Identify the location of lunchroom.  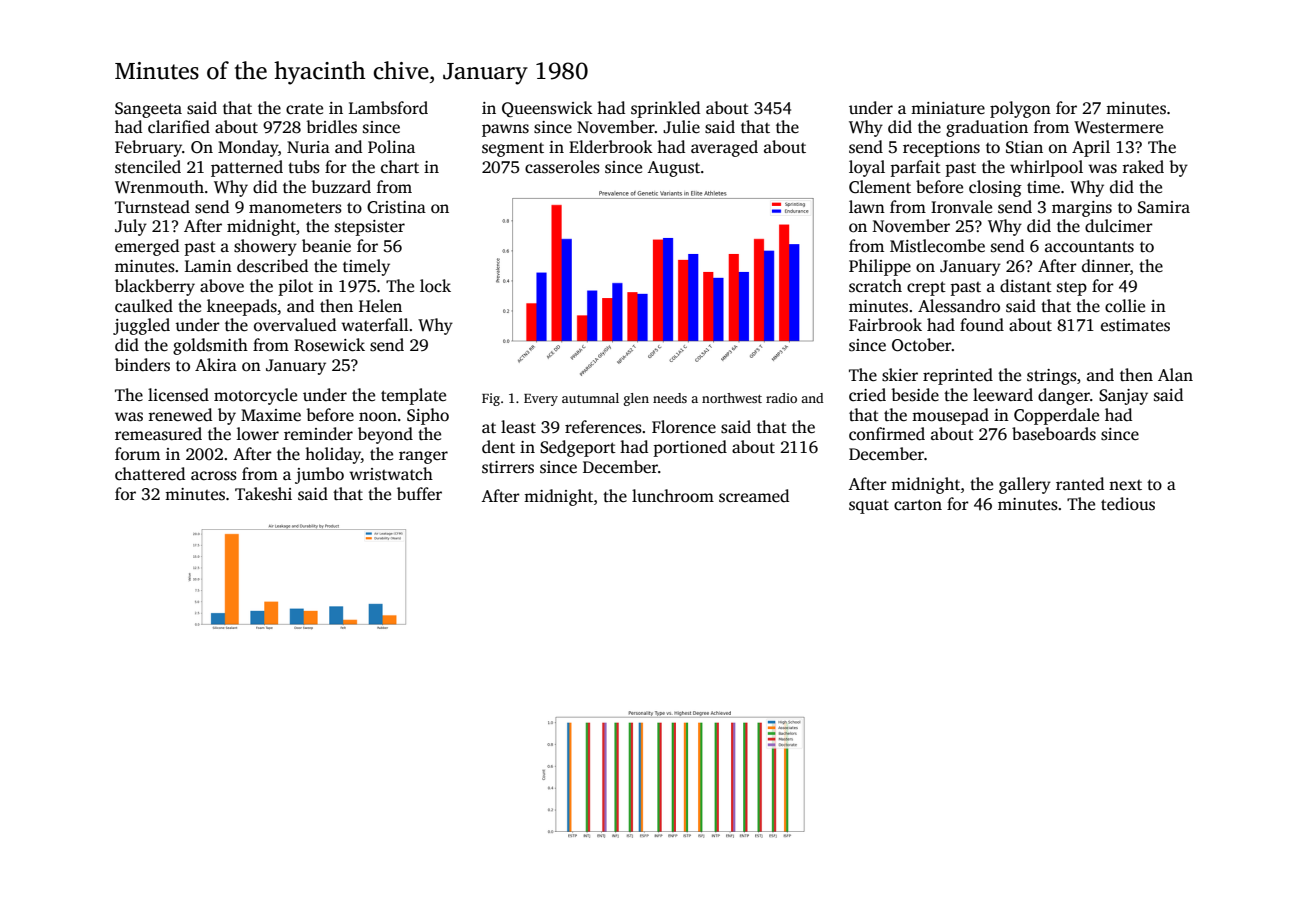
(673, 496).
